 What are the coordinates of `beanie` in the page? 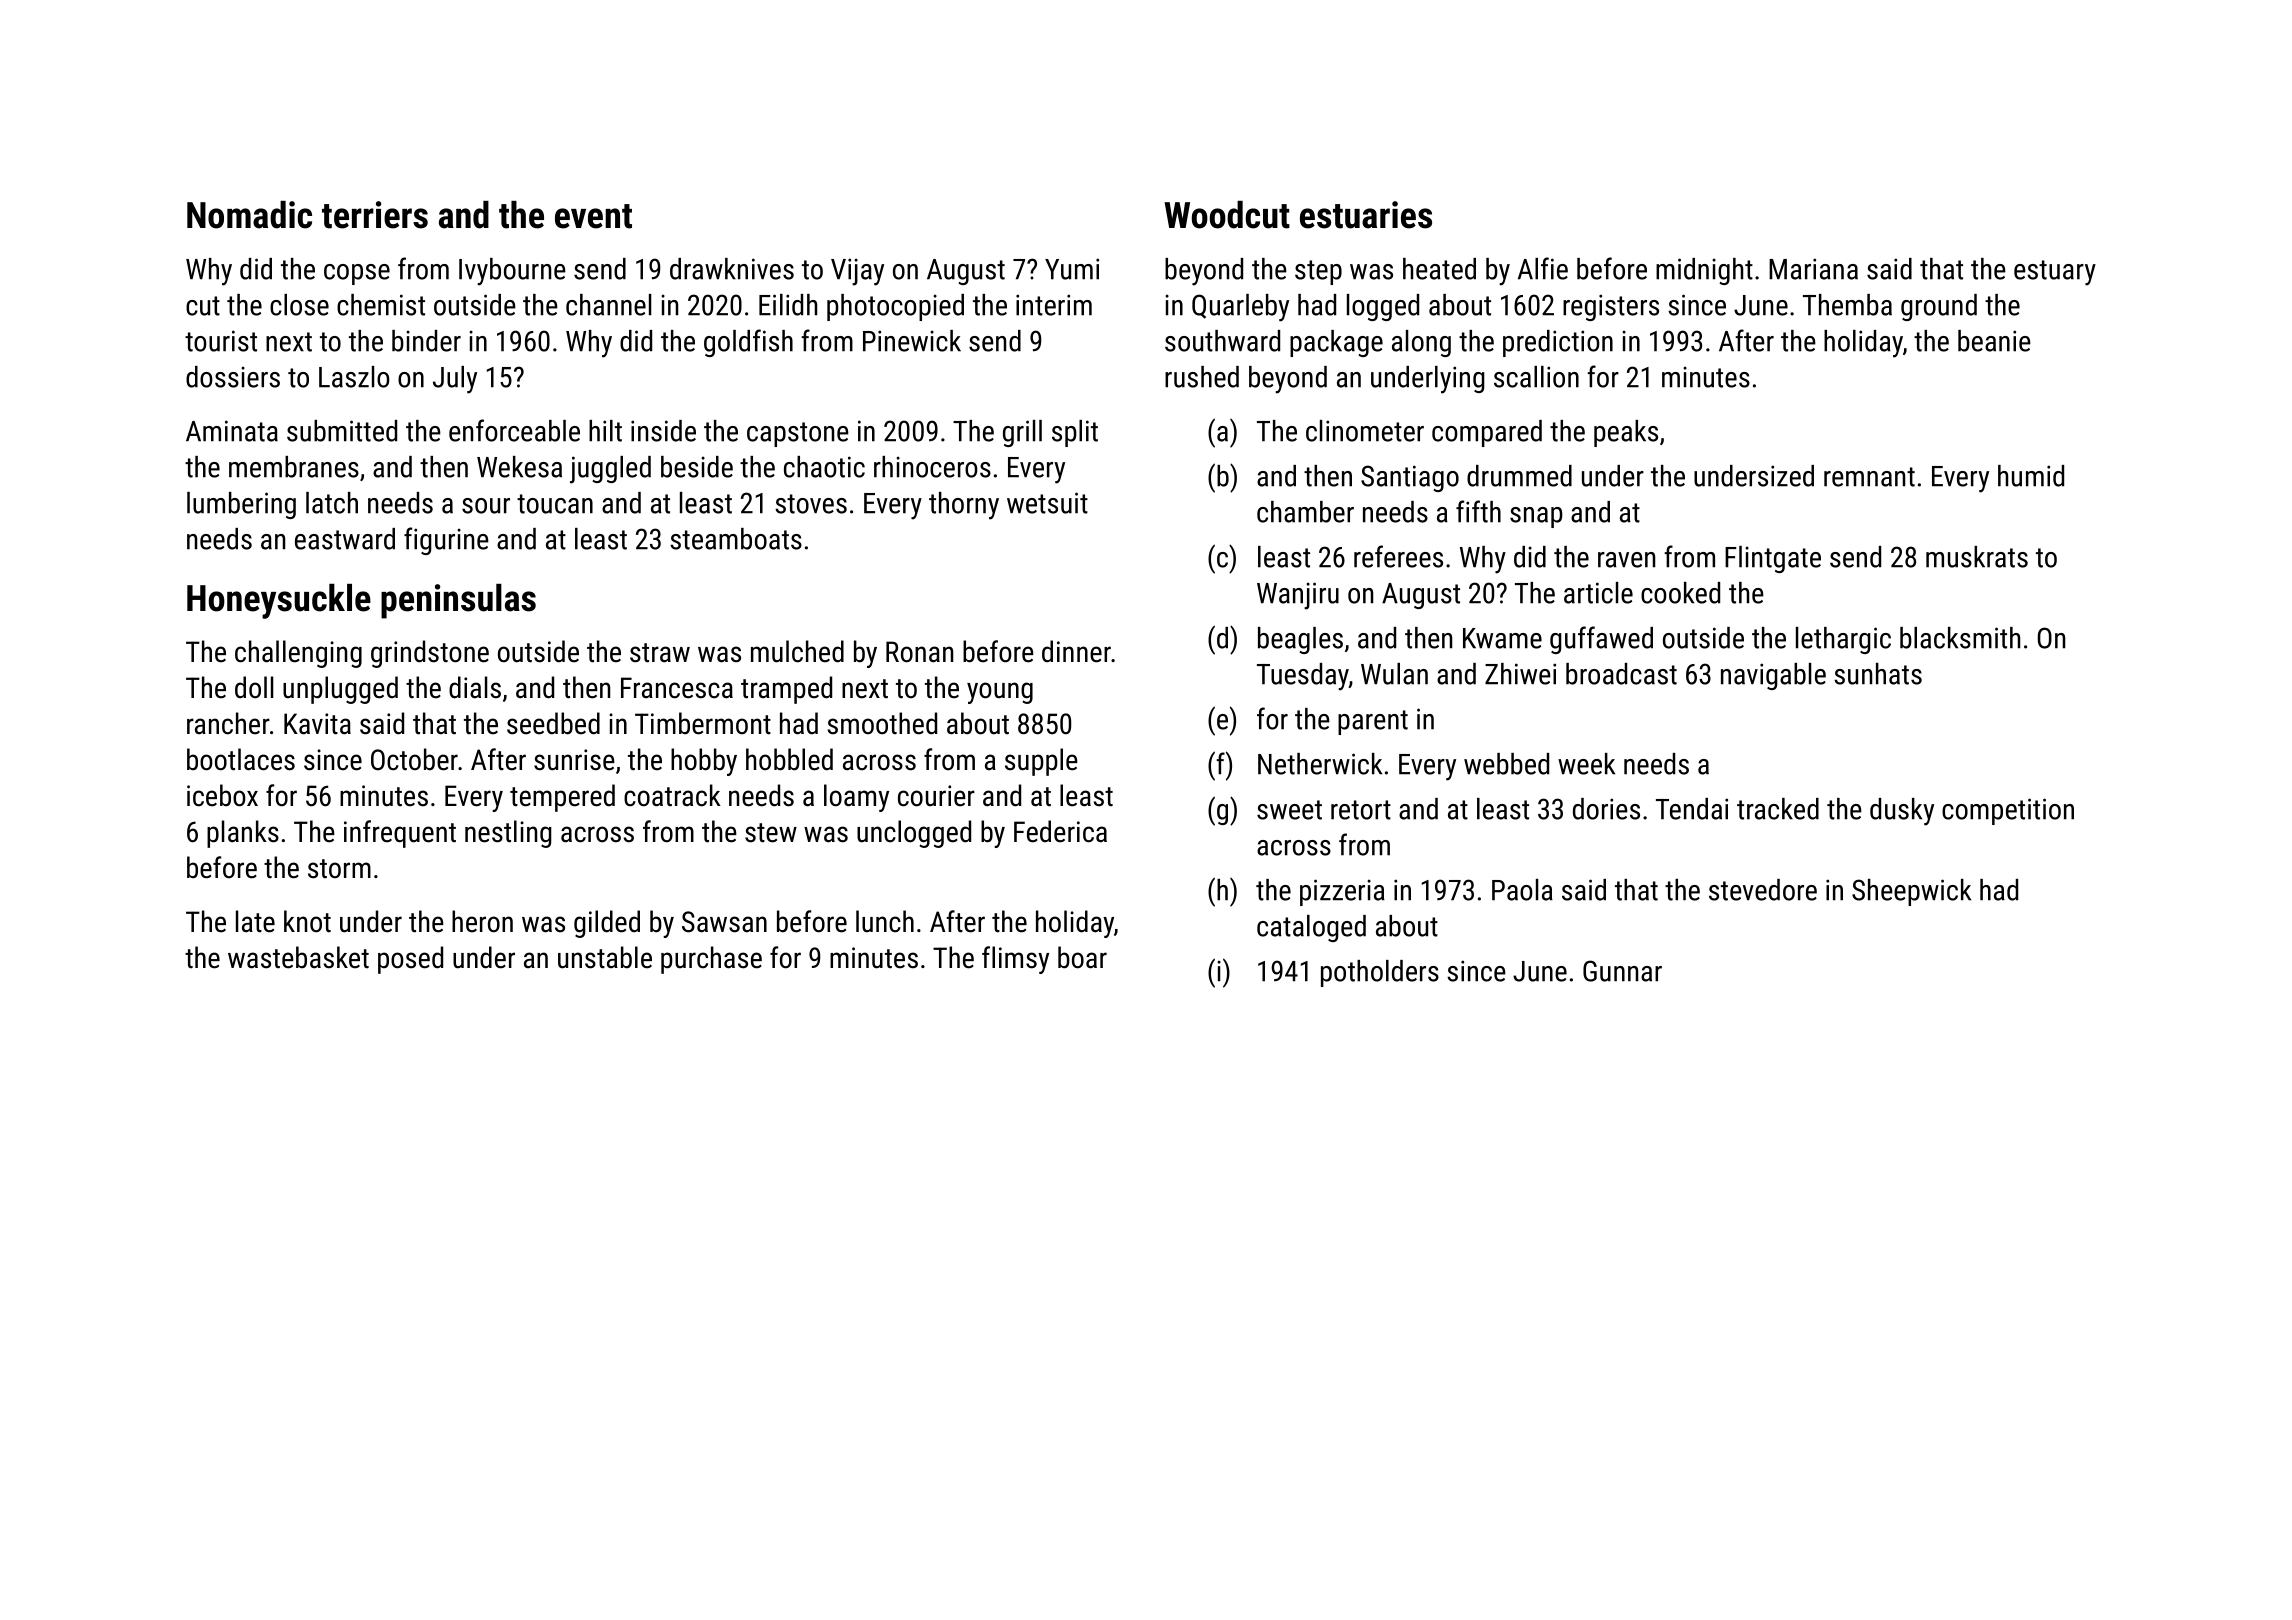 It's located at (1994, 341).
